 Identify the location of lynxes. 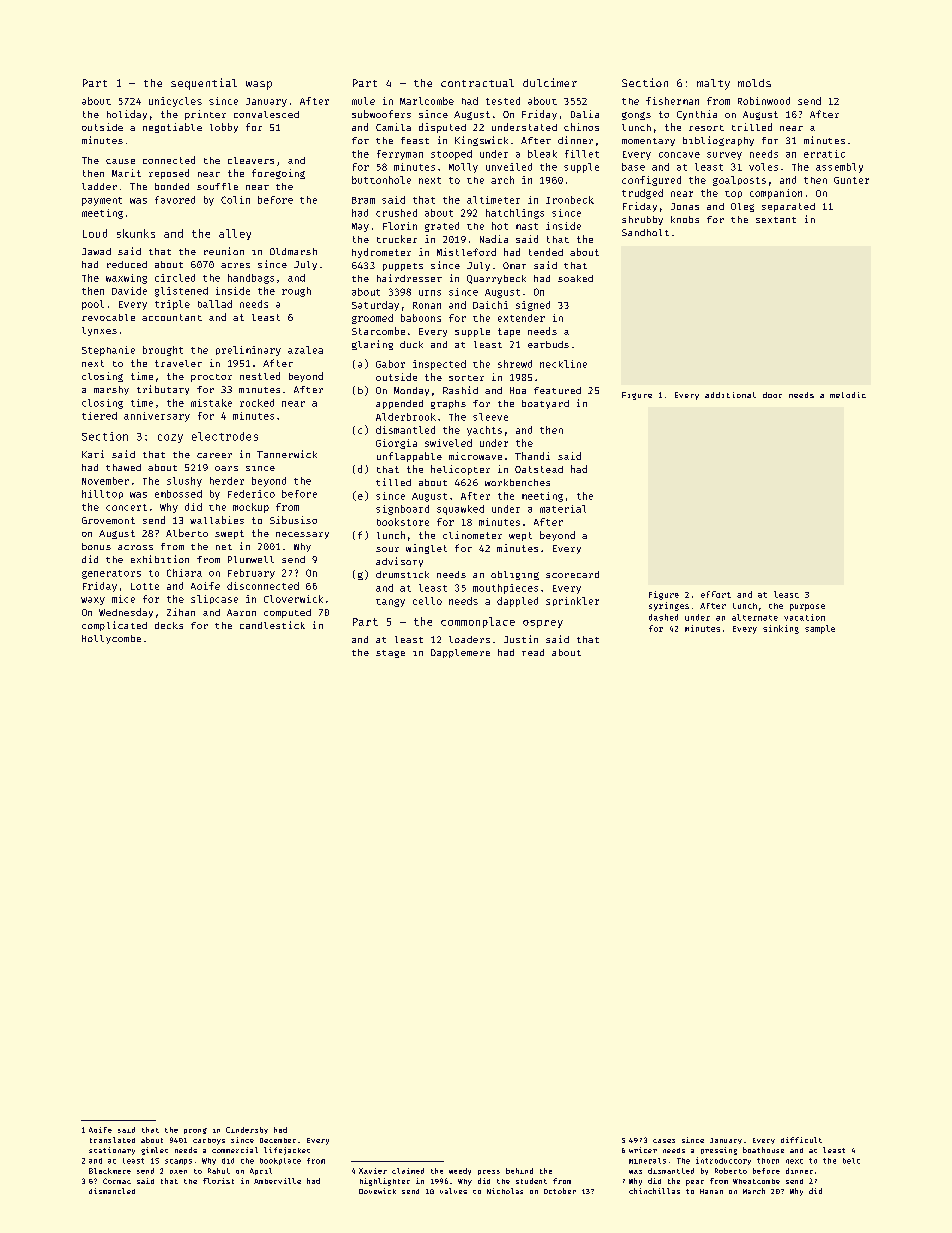
(99, 331).
